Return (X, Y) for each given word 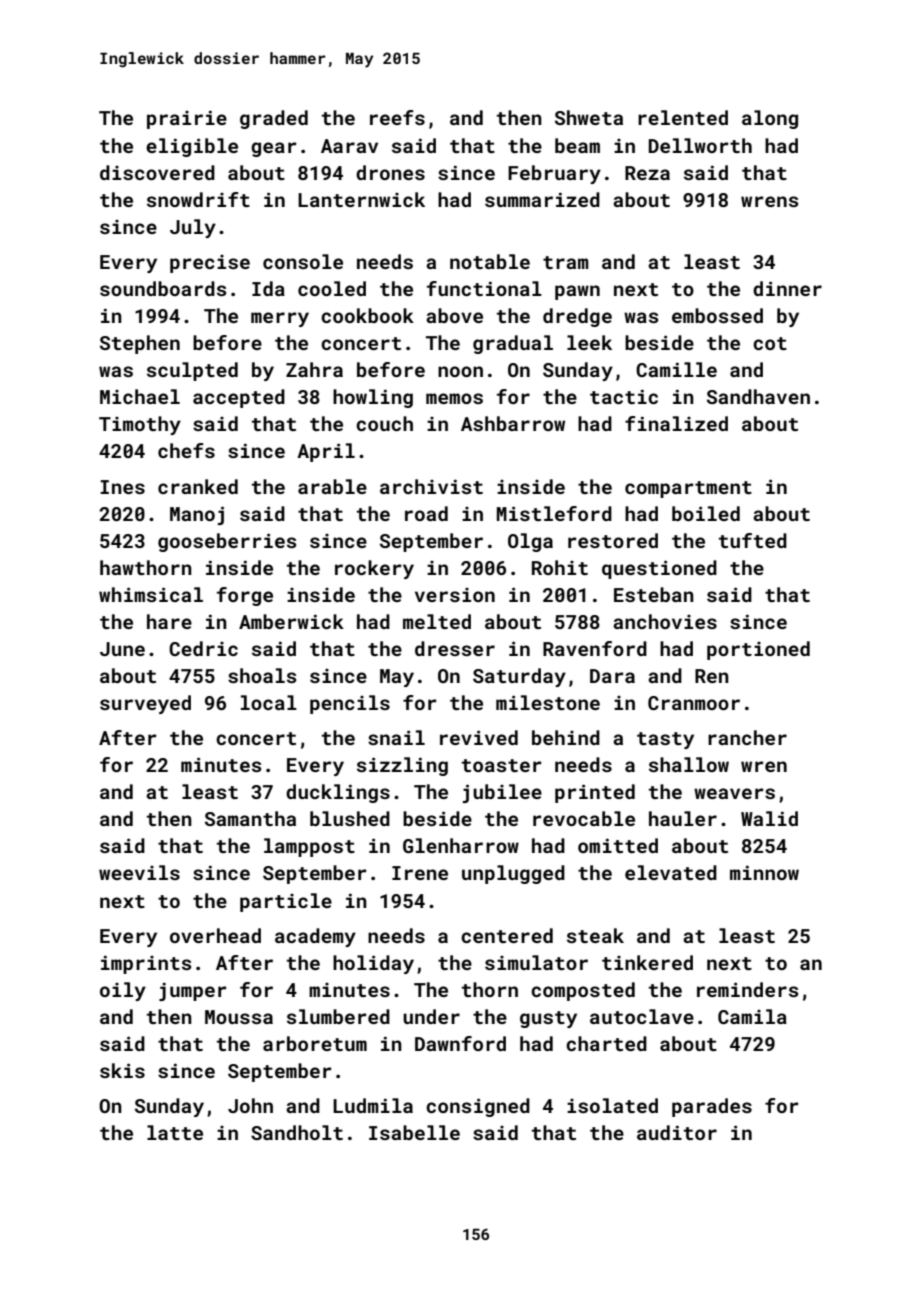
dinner (787, 288)
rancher (747, 737)
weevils (139, 872)
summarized (542, 199)
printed (595, 793)
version (455, 595)
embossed (717, 315)
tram (566, 262)
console (303, 261)
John (250, 1105)
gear (274, 149)
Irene (420, 873)
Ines (122, 487)
